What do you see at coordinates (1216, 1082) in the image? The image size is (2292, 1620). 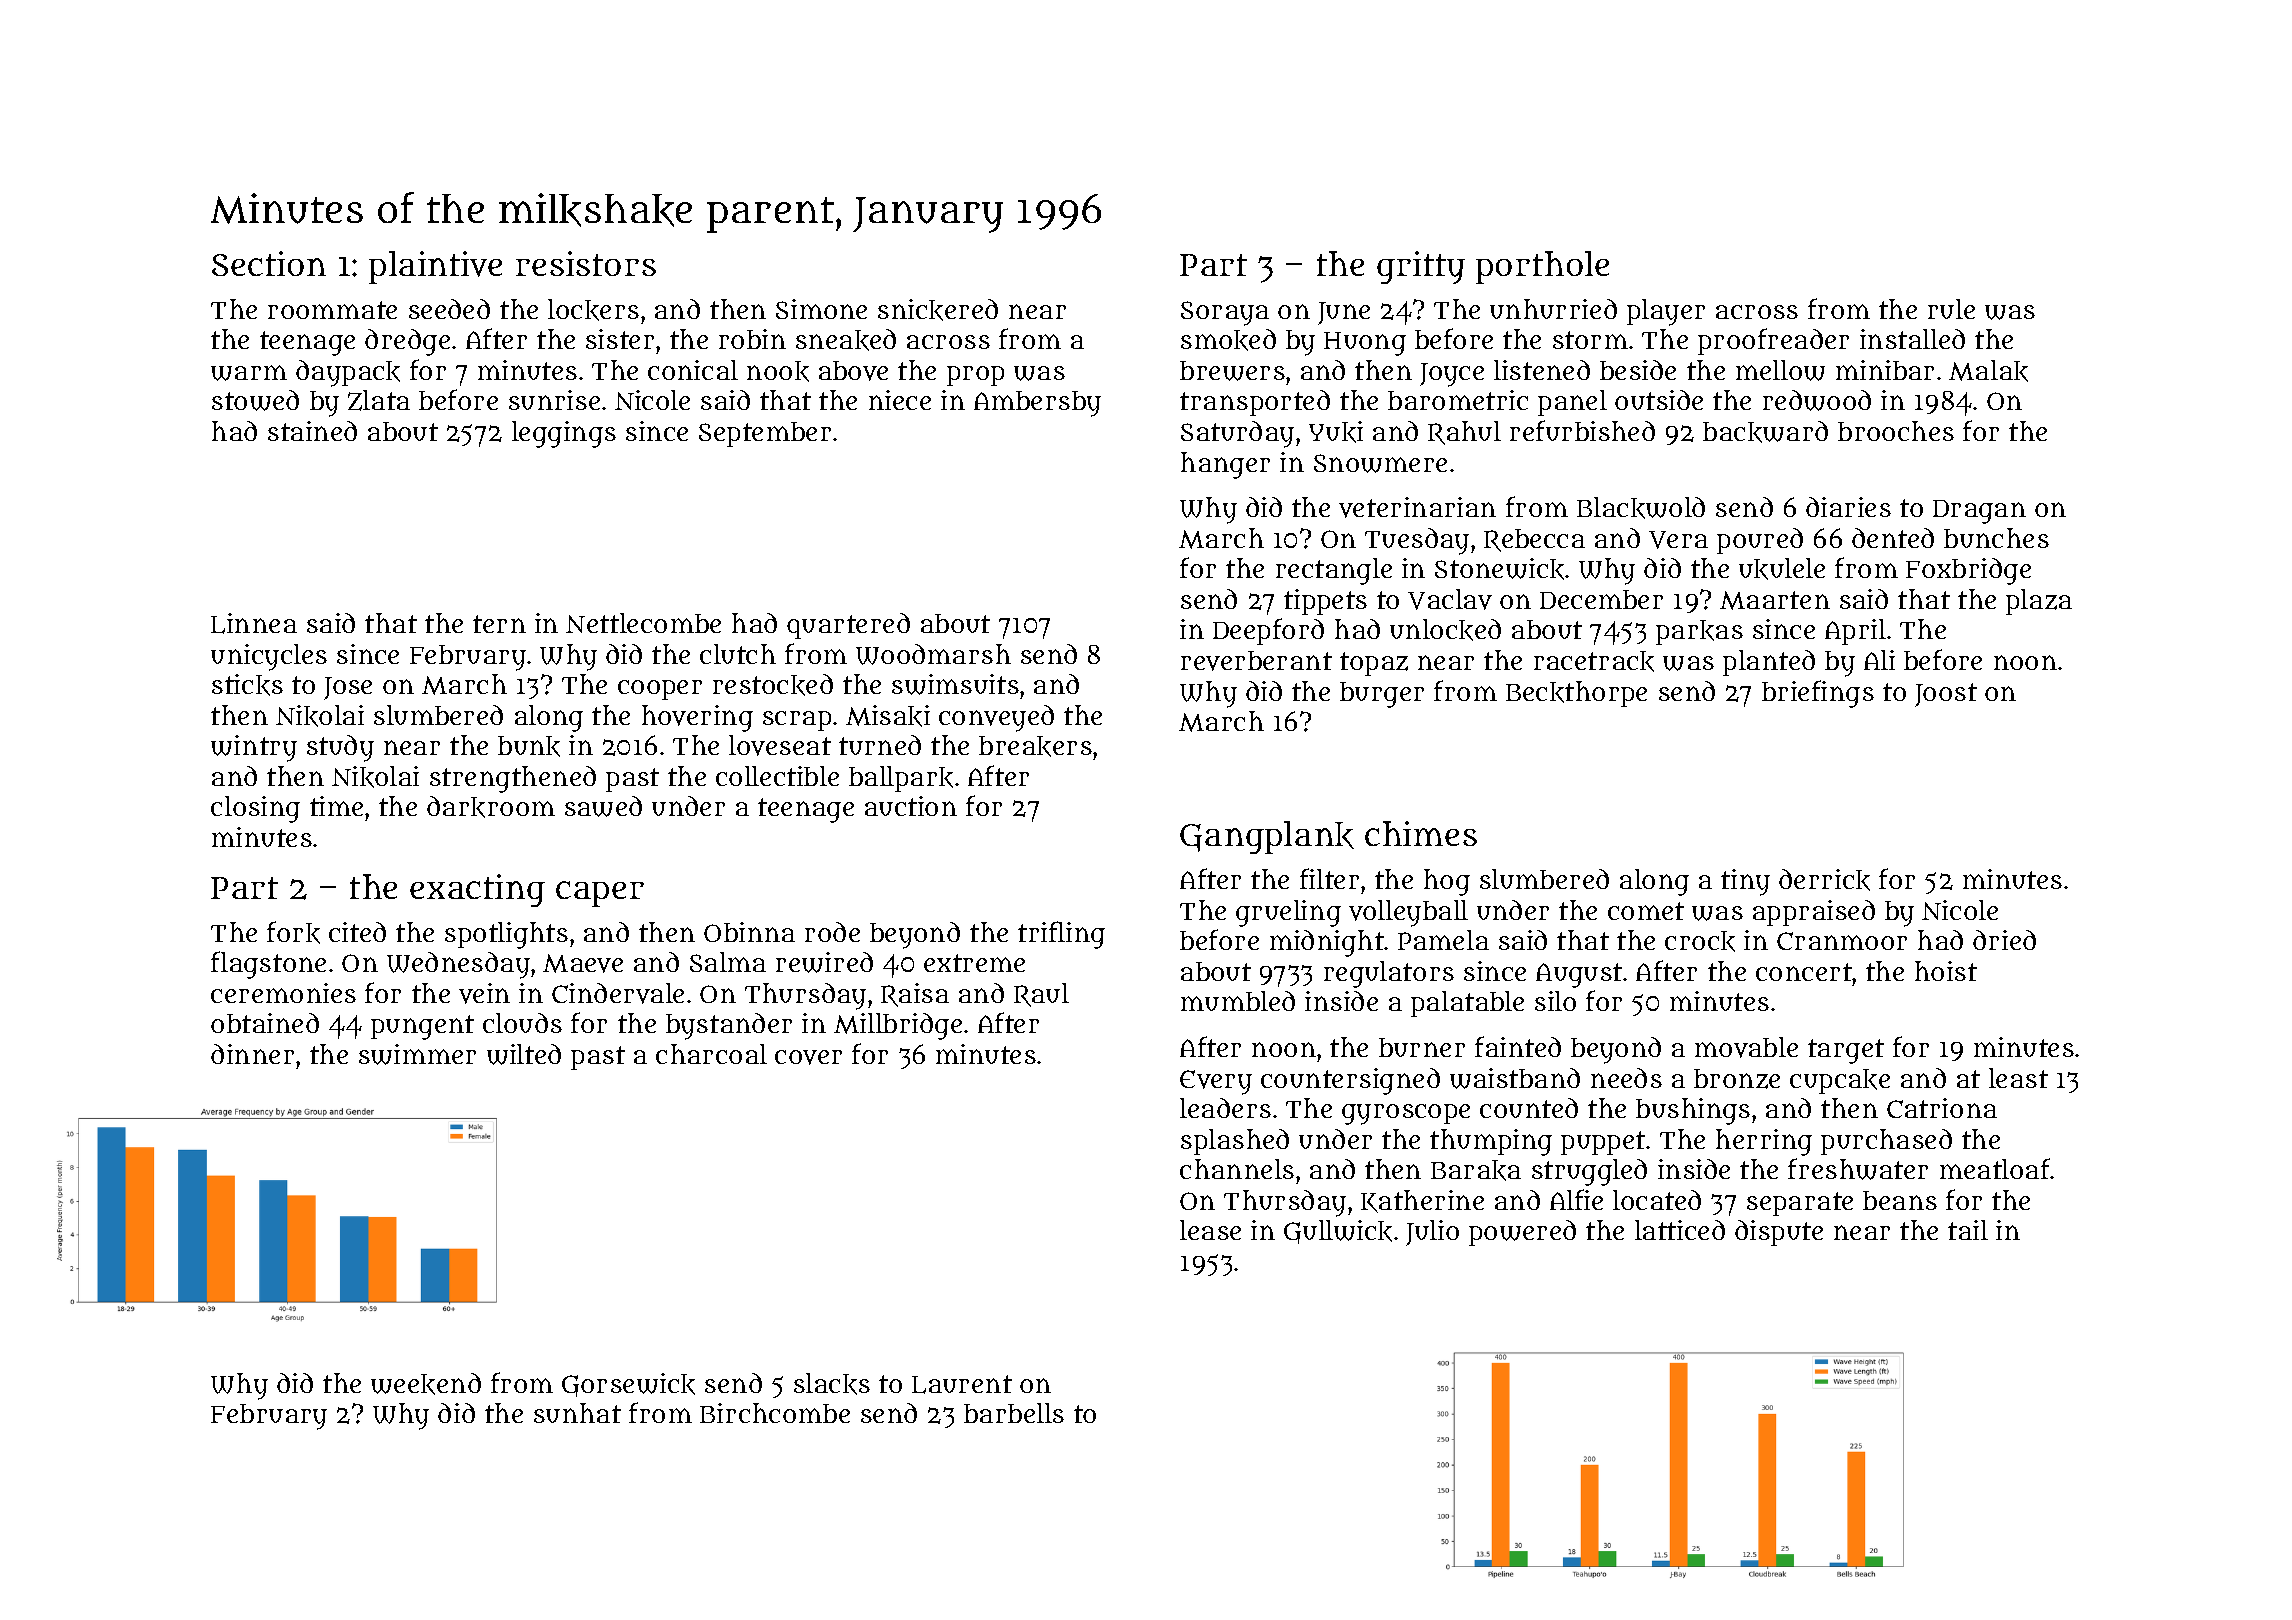 I see `Every` at bounding box center [1216, 1082].
